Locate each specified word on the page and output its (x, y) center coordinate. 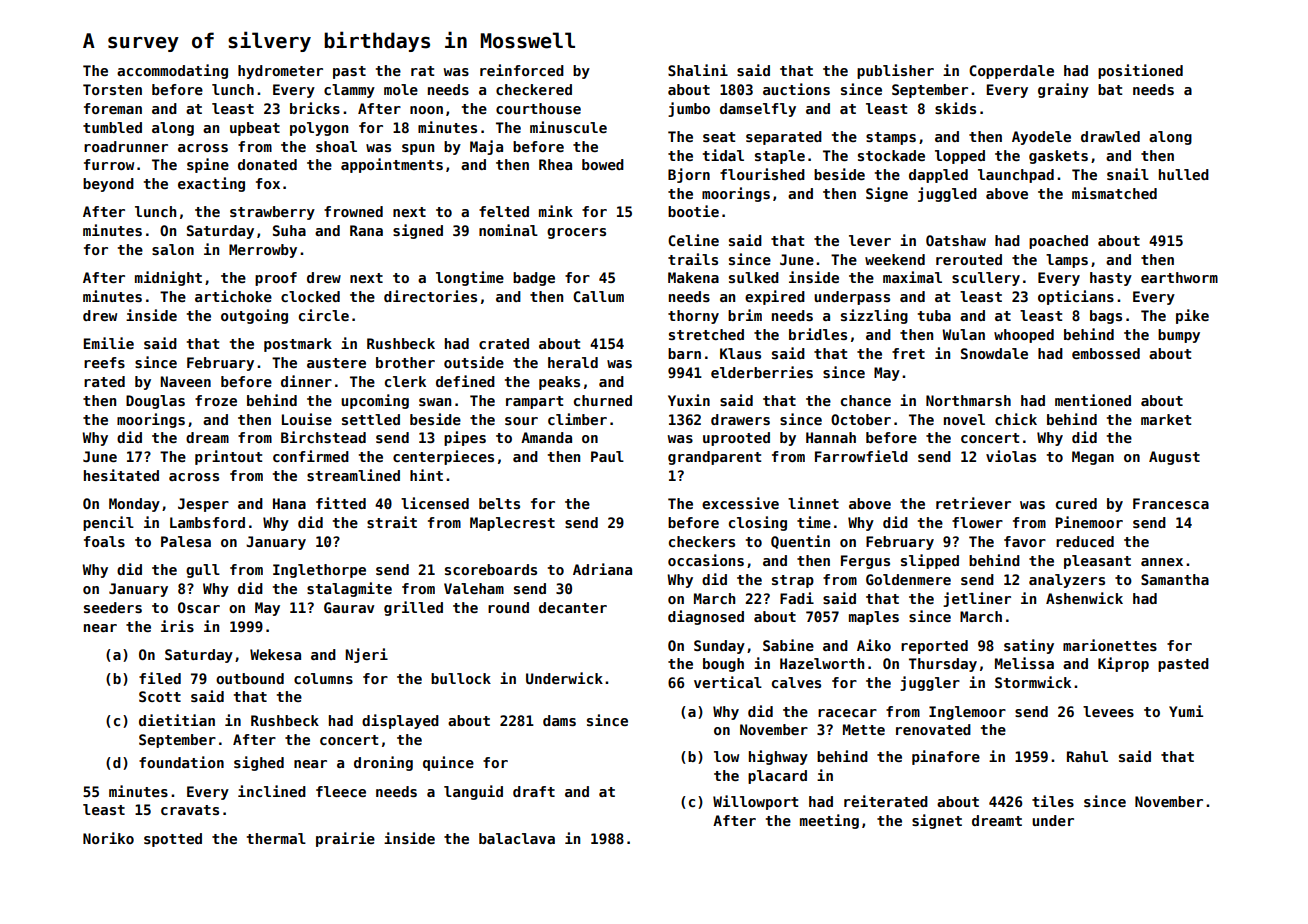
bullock (461, 678)
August (1174, 458)
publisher (895, 71)
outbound (250, 678)
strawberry (272, 213)
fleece (341, 791)
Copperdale (1011, 72)
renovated (933, 729)
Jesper (203, 505)
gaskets (1058, 157)
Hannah (831, 437)
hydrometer (280, 72)
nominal (508, 230)
